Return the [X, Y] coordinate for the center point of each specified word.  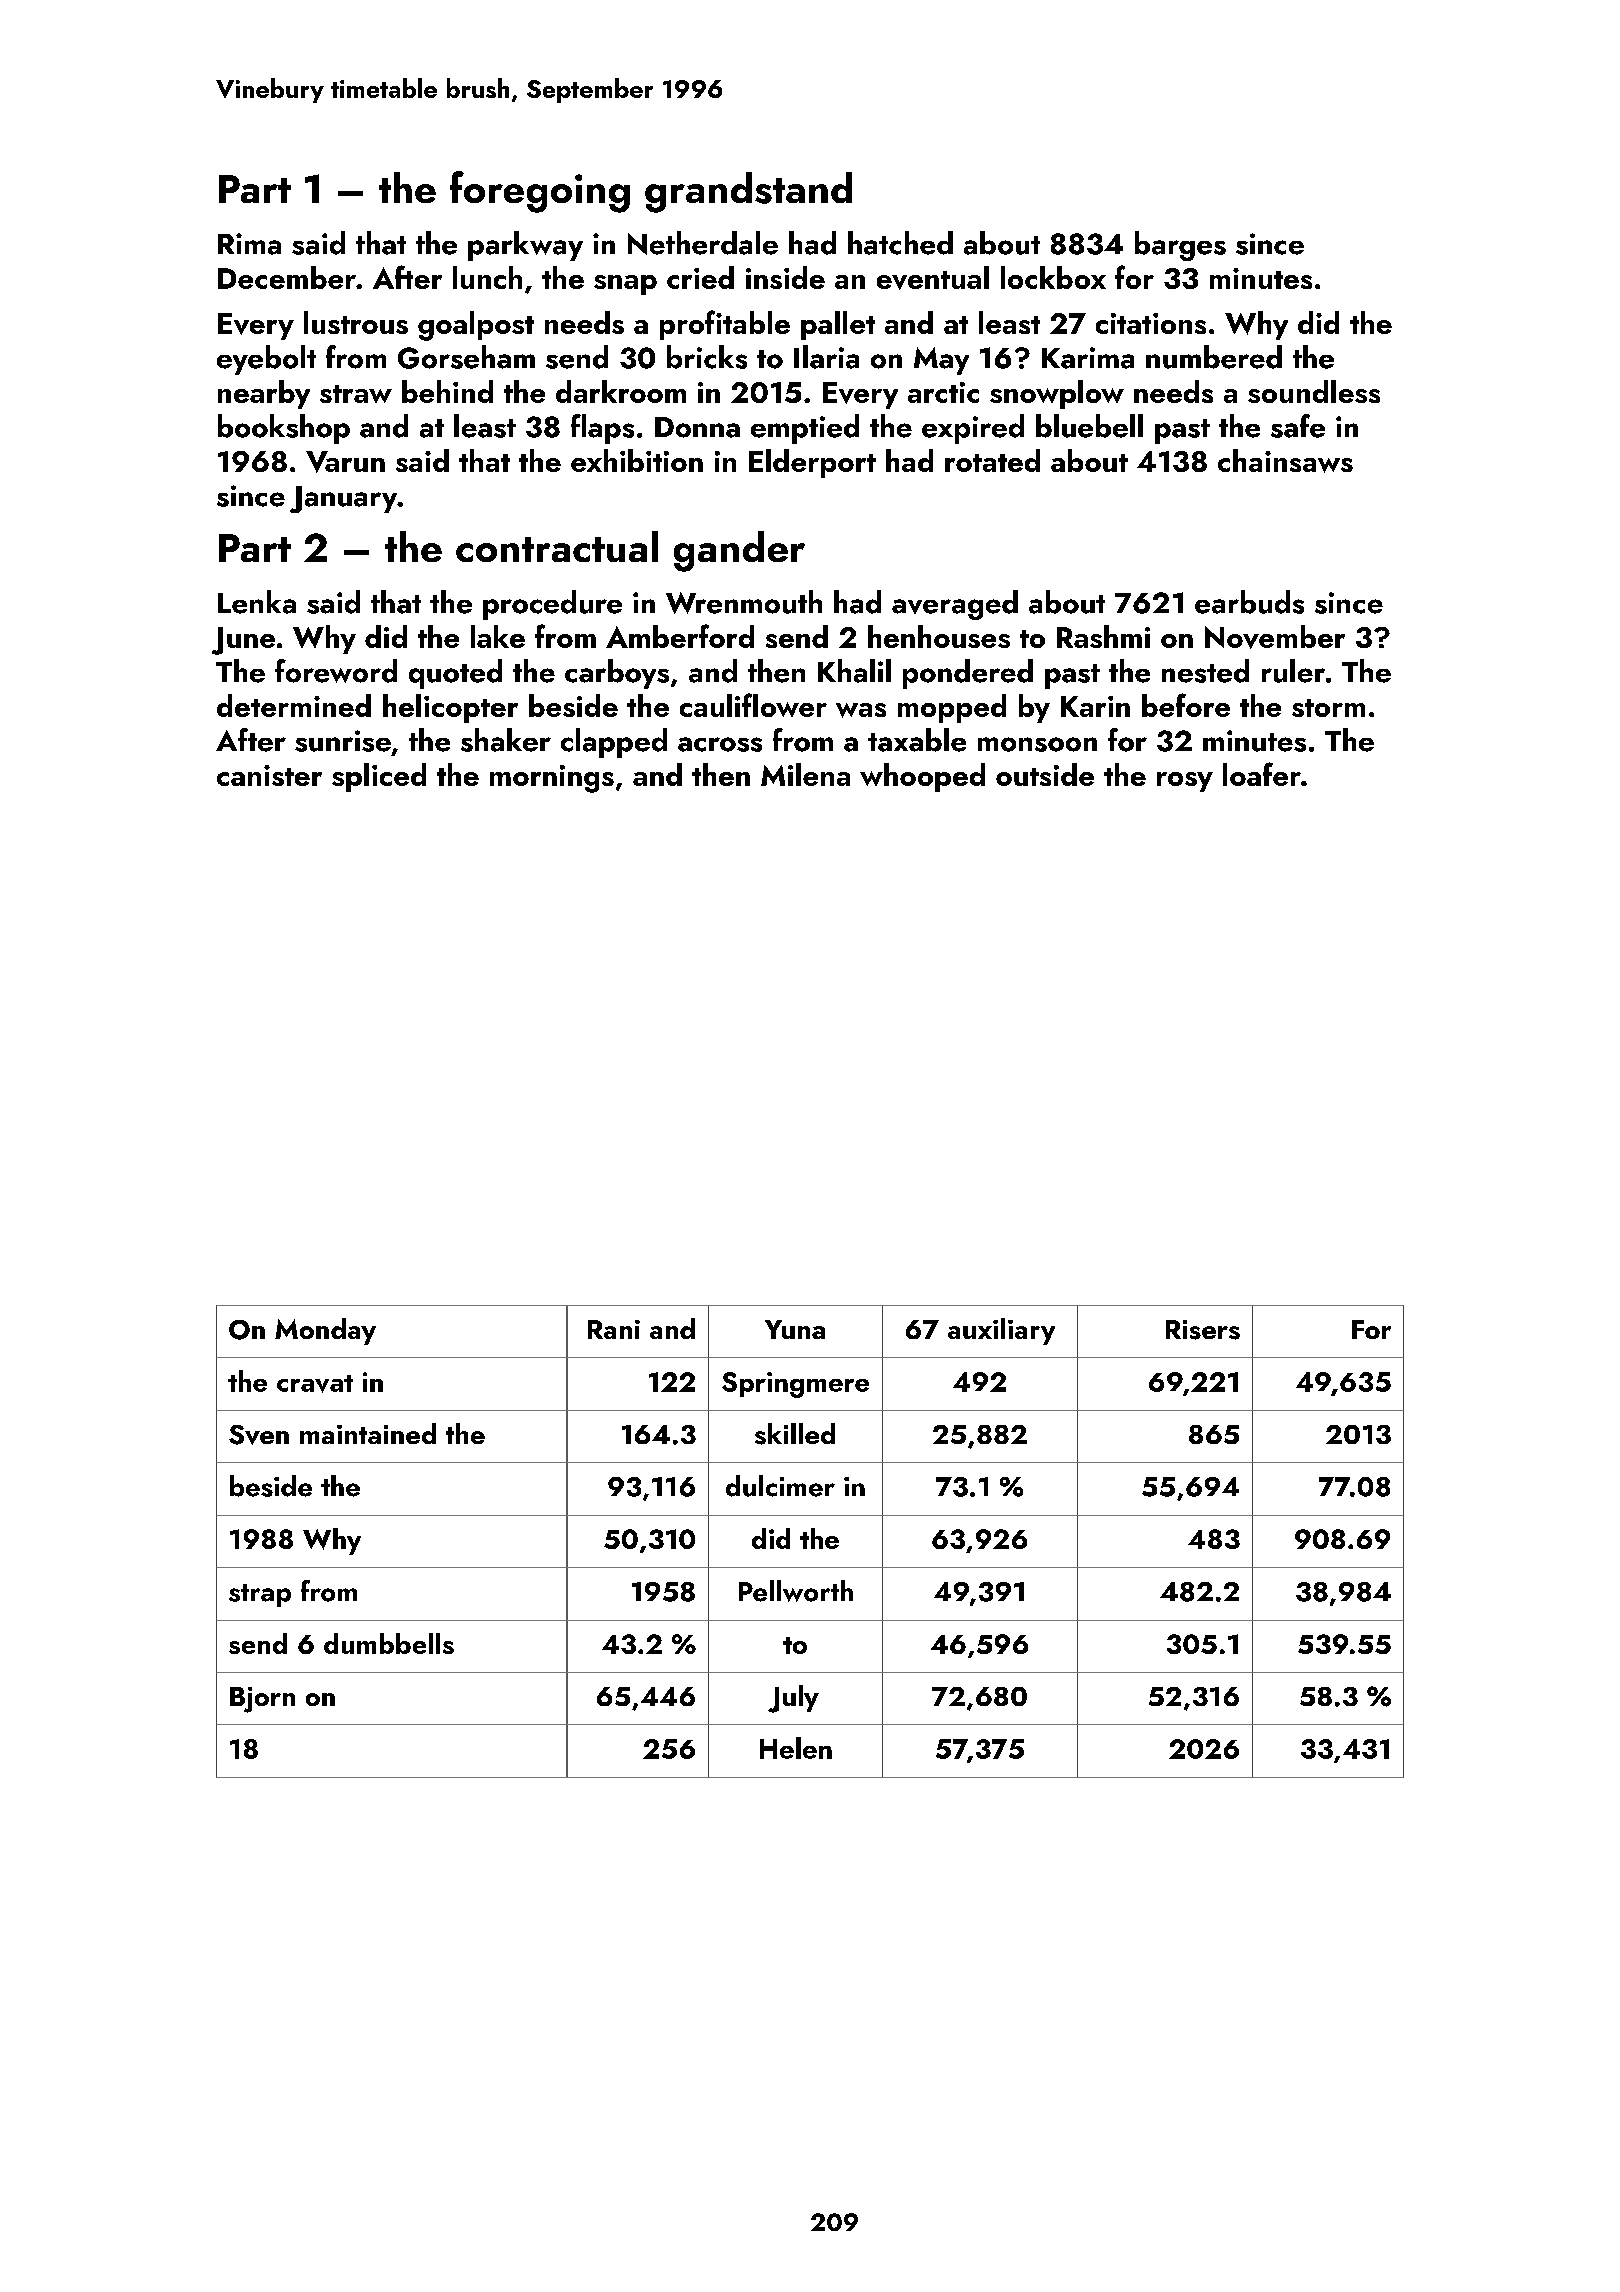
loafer [1262, 774]
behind [447, 391]
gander [739, 551]
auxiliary [1001, 1331]
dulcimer [780, 1486]
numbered [1214, 357]
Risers [1203, 1330]
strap [260, 1595]
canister [269, 775]
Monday [325, 1331]
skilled [795, 1434]
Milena [805, 774]
